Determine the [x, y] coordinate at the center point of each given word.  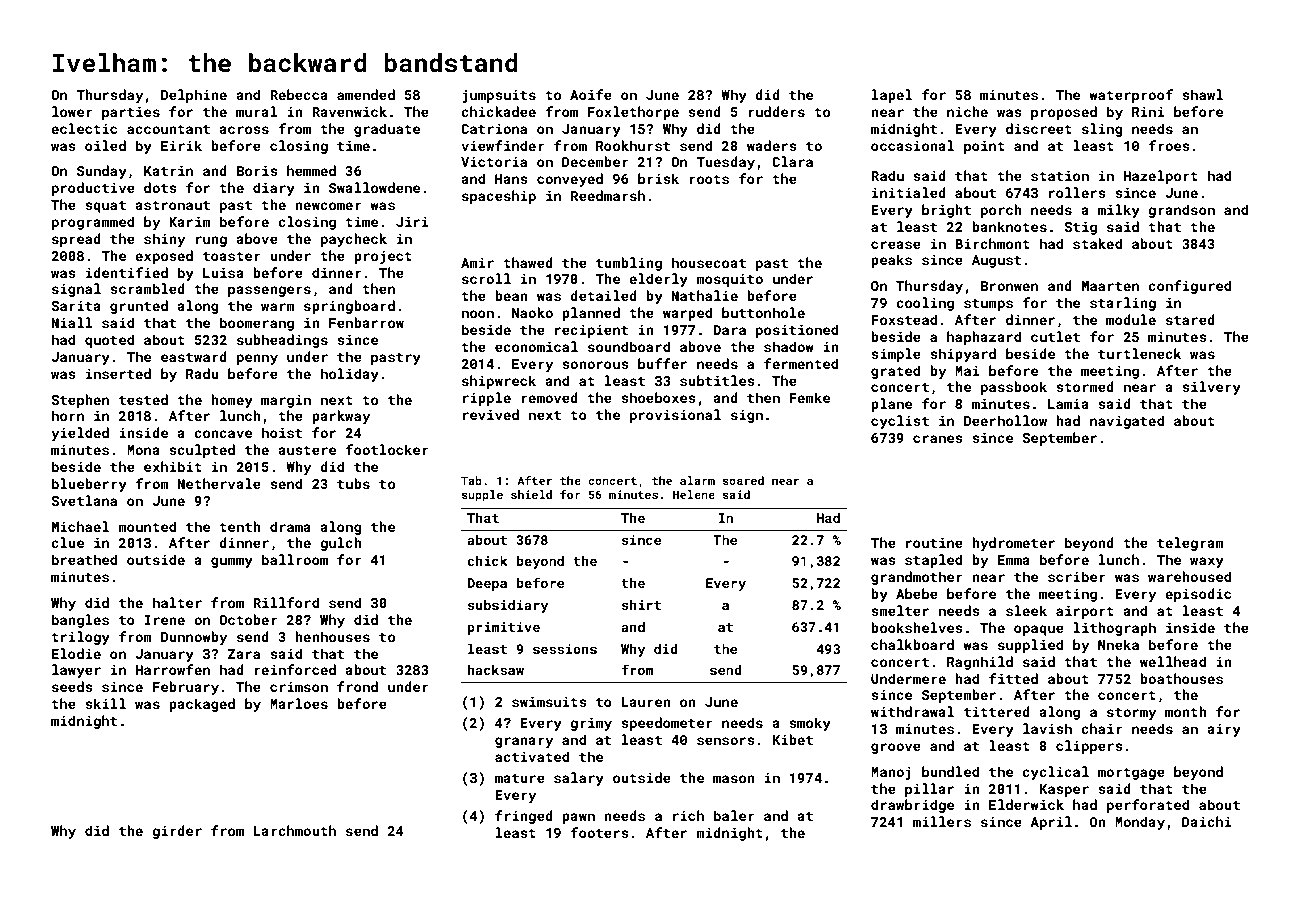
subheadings [282, 341]
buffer [662, 363]
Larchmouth [294, 830]
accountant [168, 129]
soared [743, 480]
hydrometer [1013, 544]
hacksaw [496, 670]
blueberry [89, 485]
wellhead [1173, 661]
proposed [1064, 113]
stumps [988, 305]
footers [600, 832]
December [595, 161]
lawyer [76, 671]
